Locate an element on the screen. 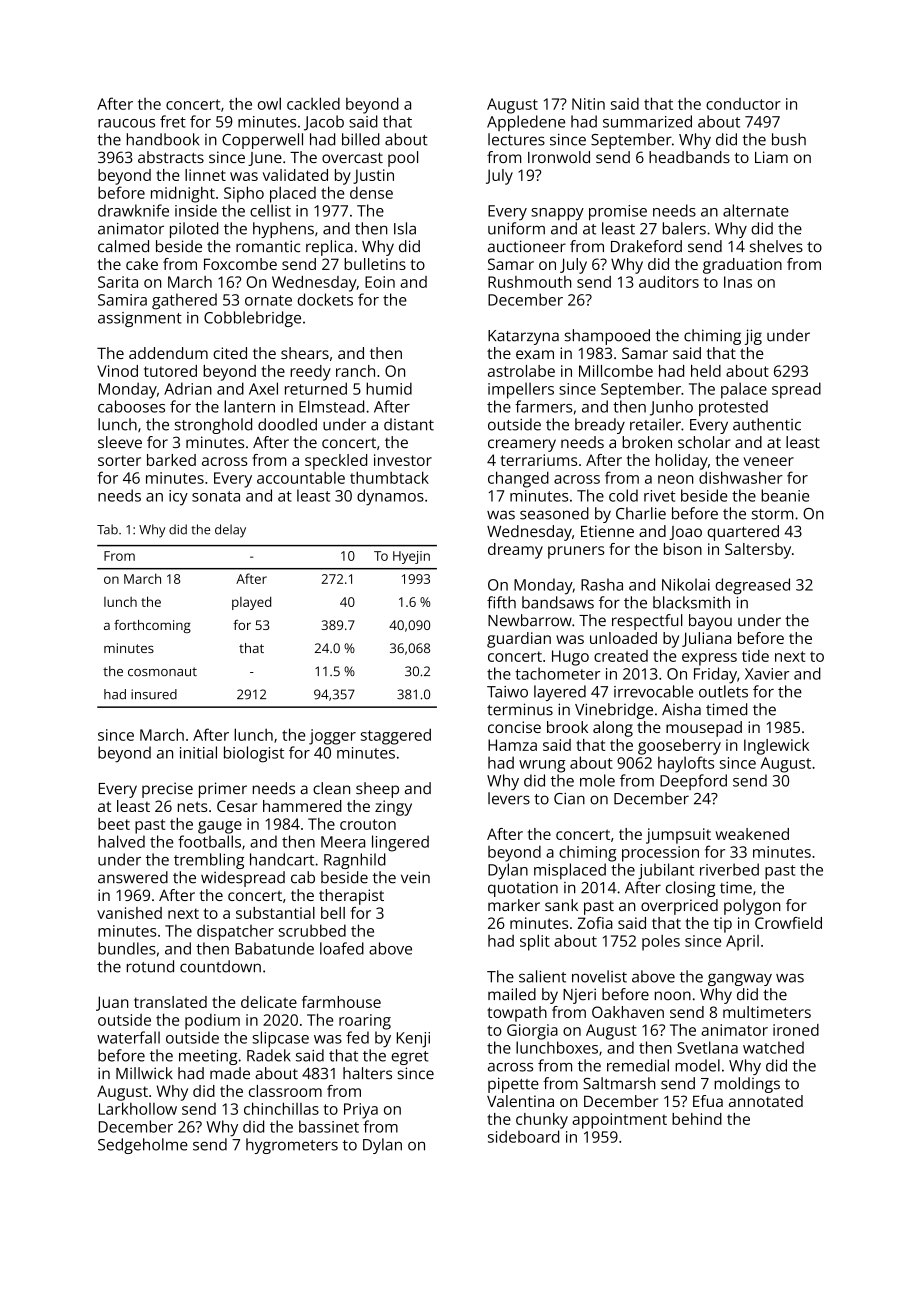 The width and height of the screenshot is (924, 1314). Hamza is located at coordinates (512, 745).
